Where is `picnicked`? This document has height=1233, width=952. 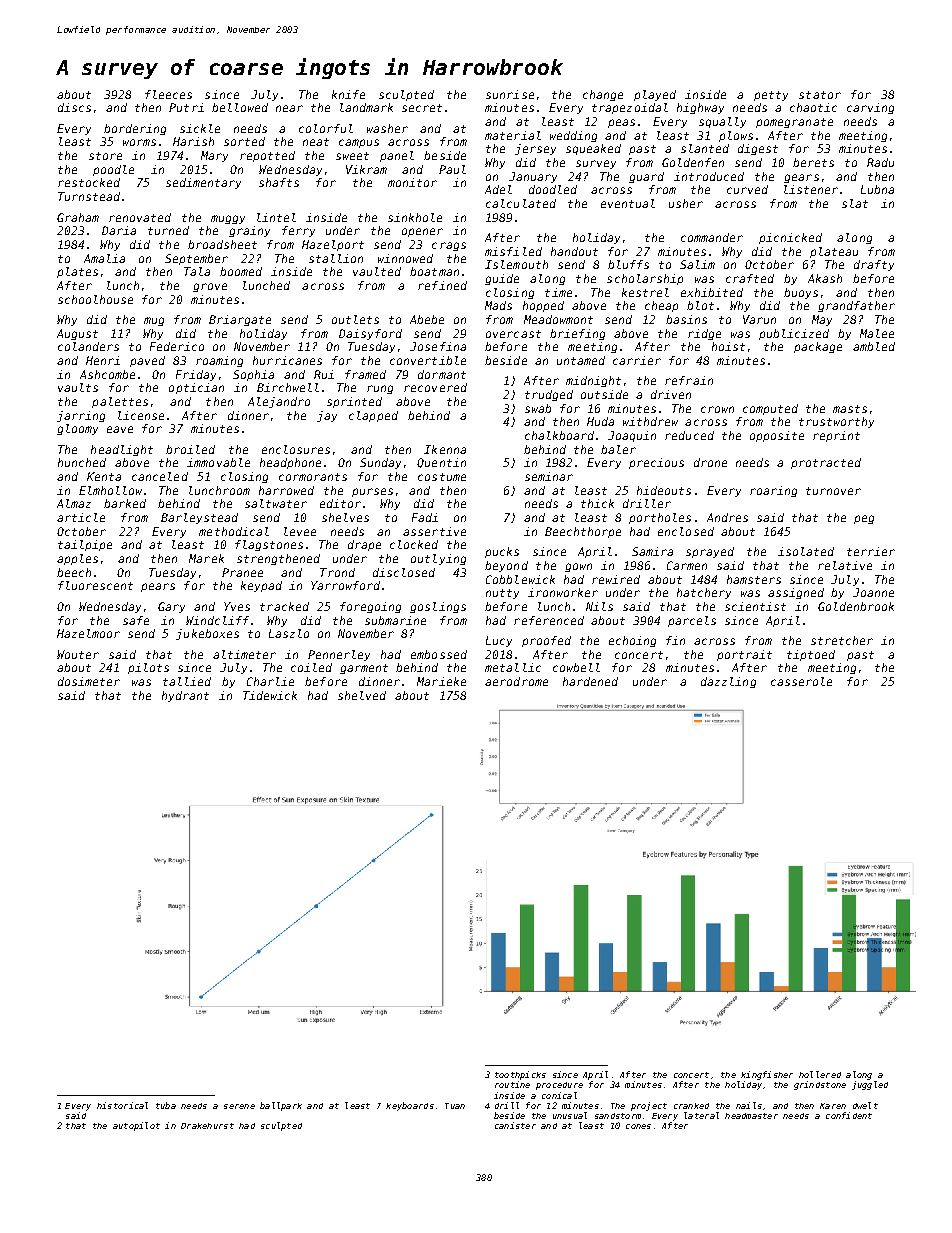 picnicked is located at coordinates (790, 238).
